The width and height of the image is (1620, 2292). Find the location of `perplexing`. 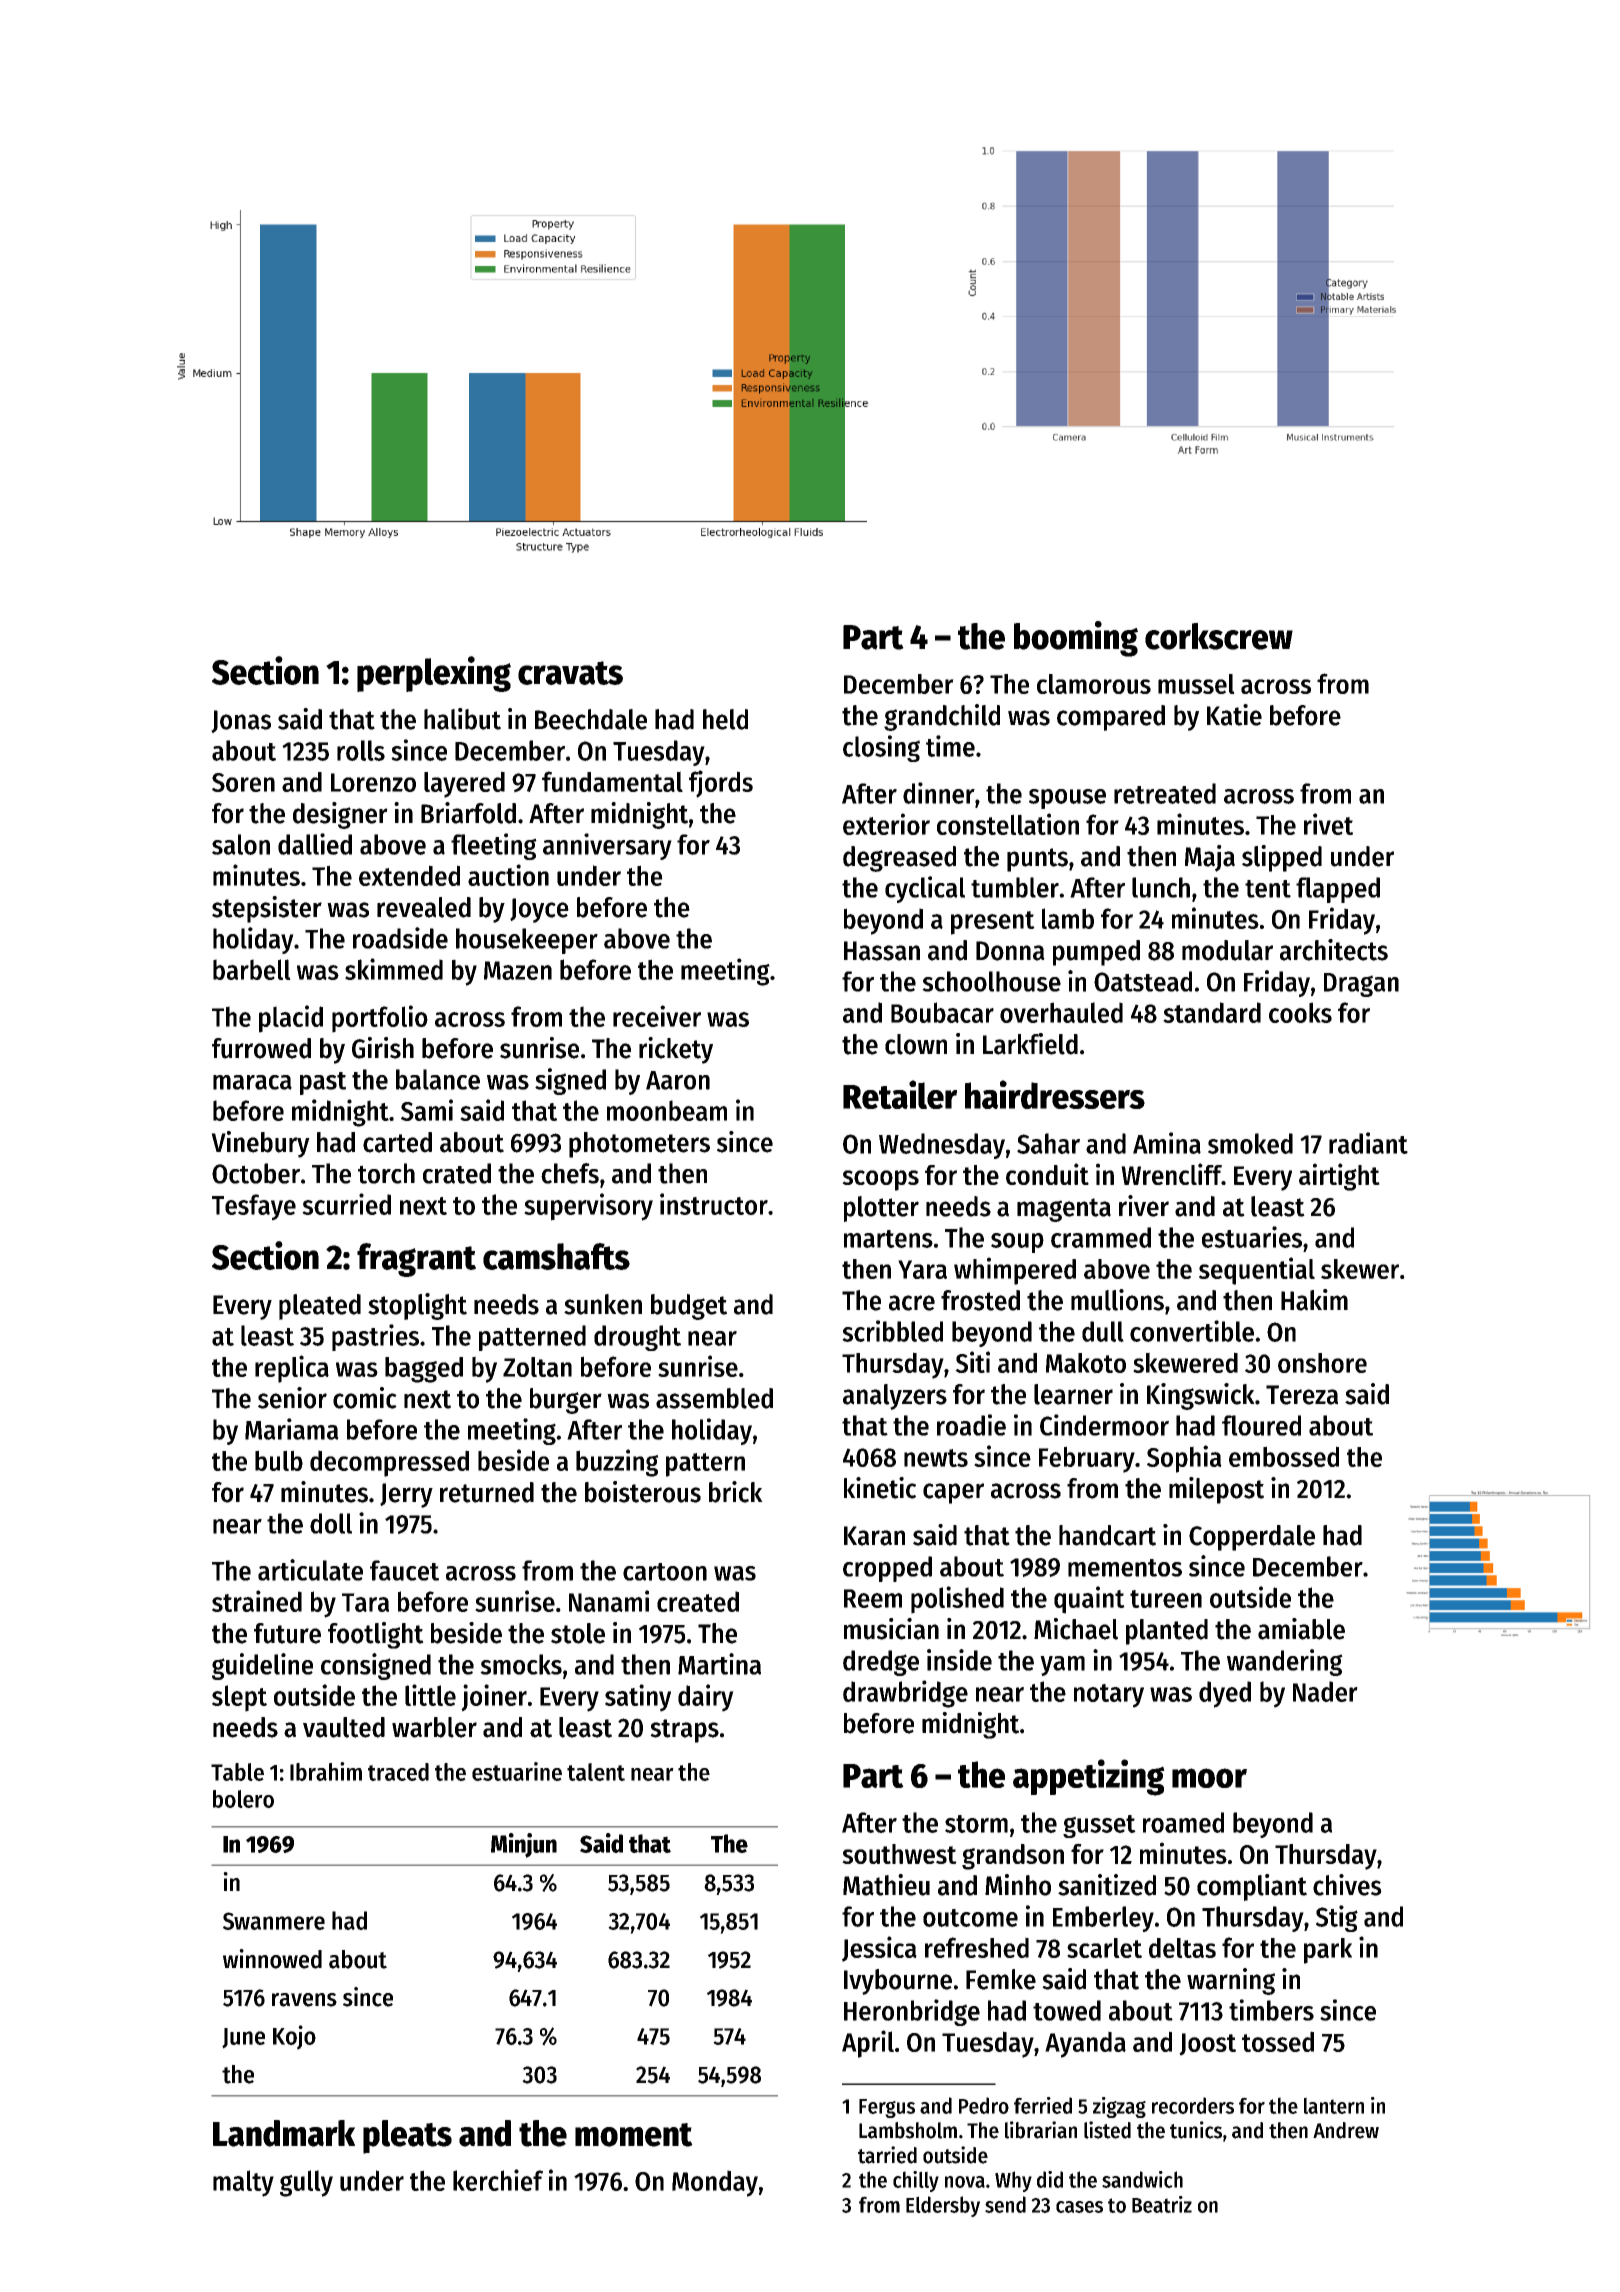

perplexing is located at coordinates (434, 674).
